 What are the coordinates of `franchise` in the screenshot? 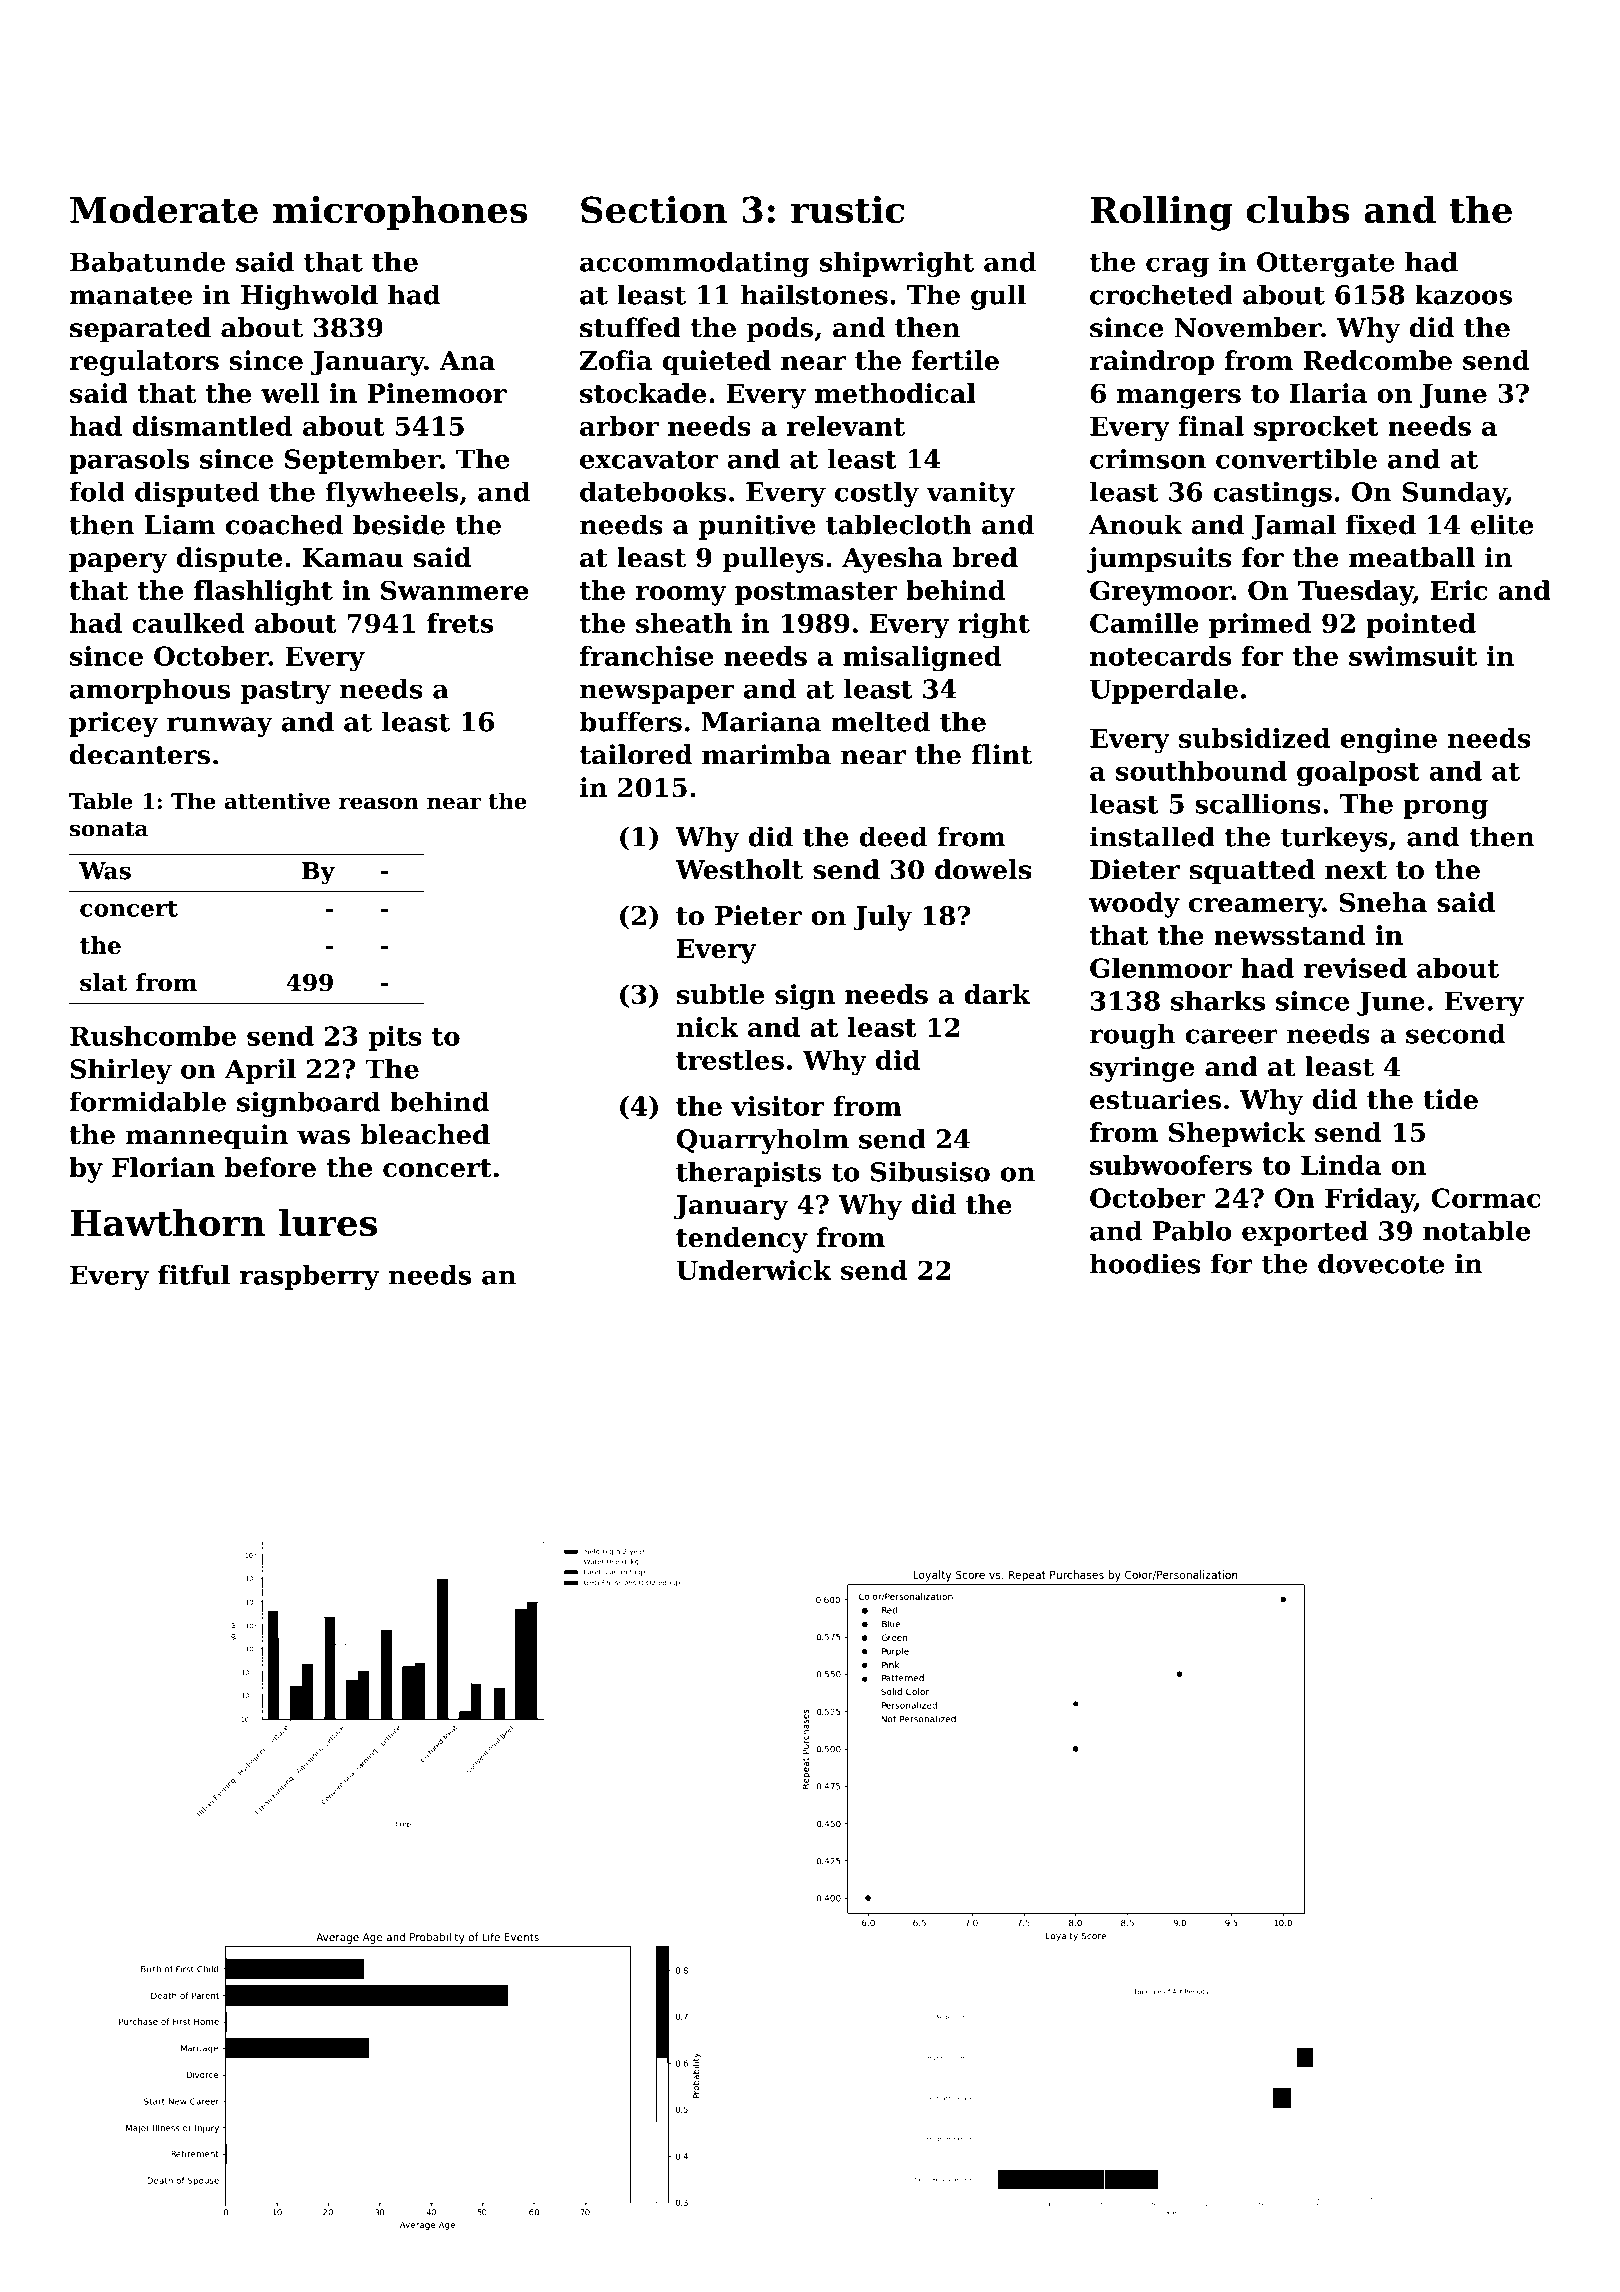 It's located at (647, 656).
